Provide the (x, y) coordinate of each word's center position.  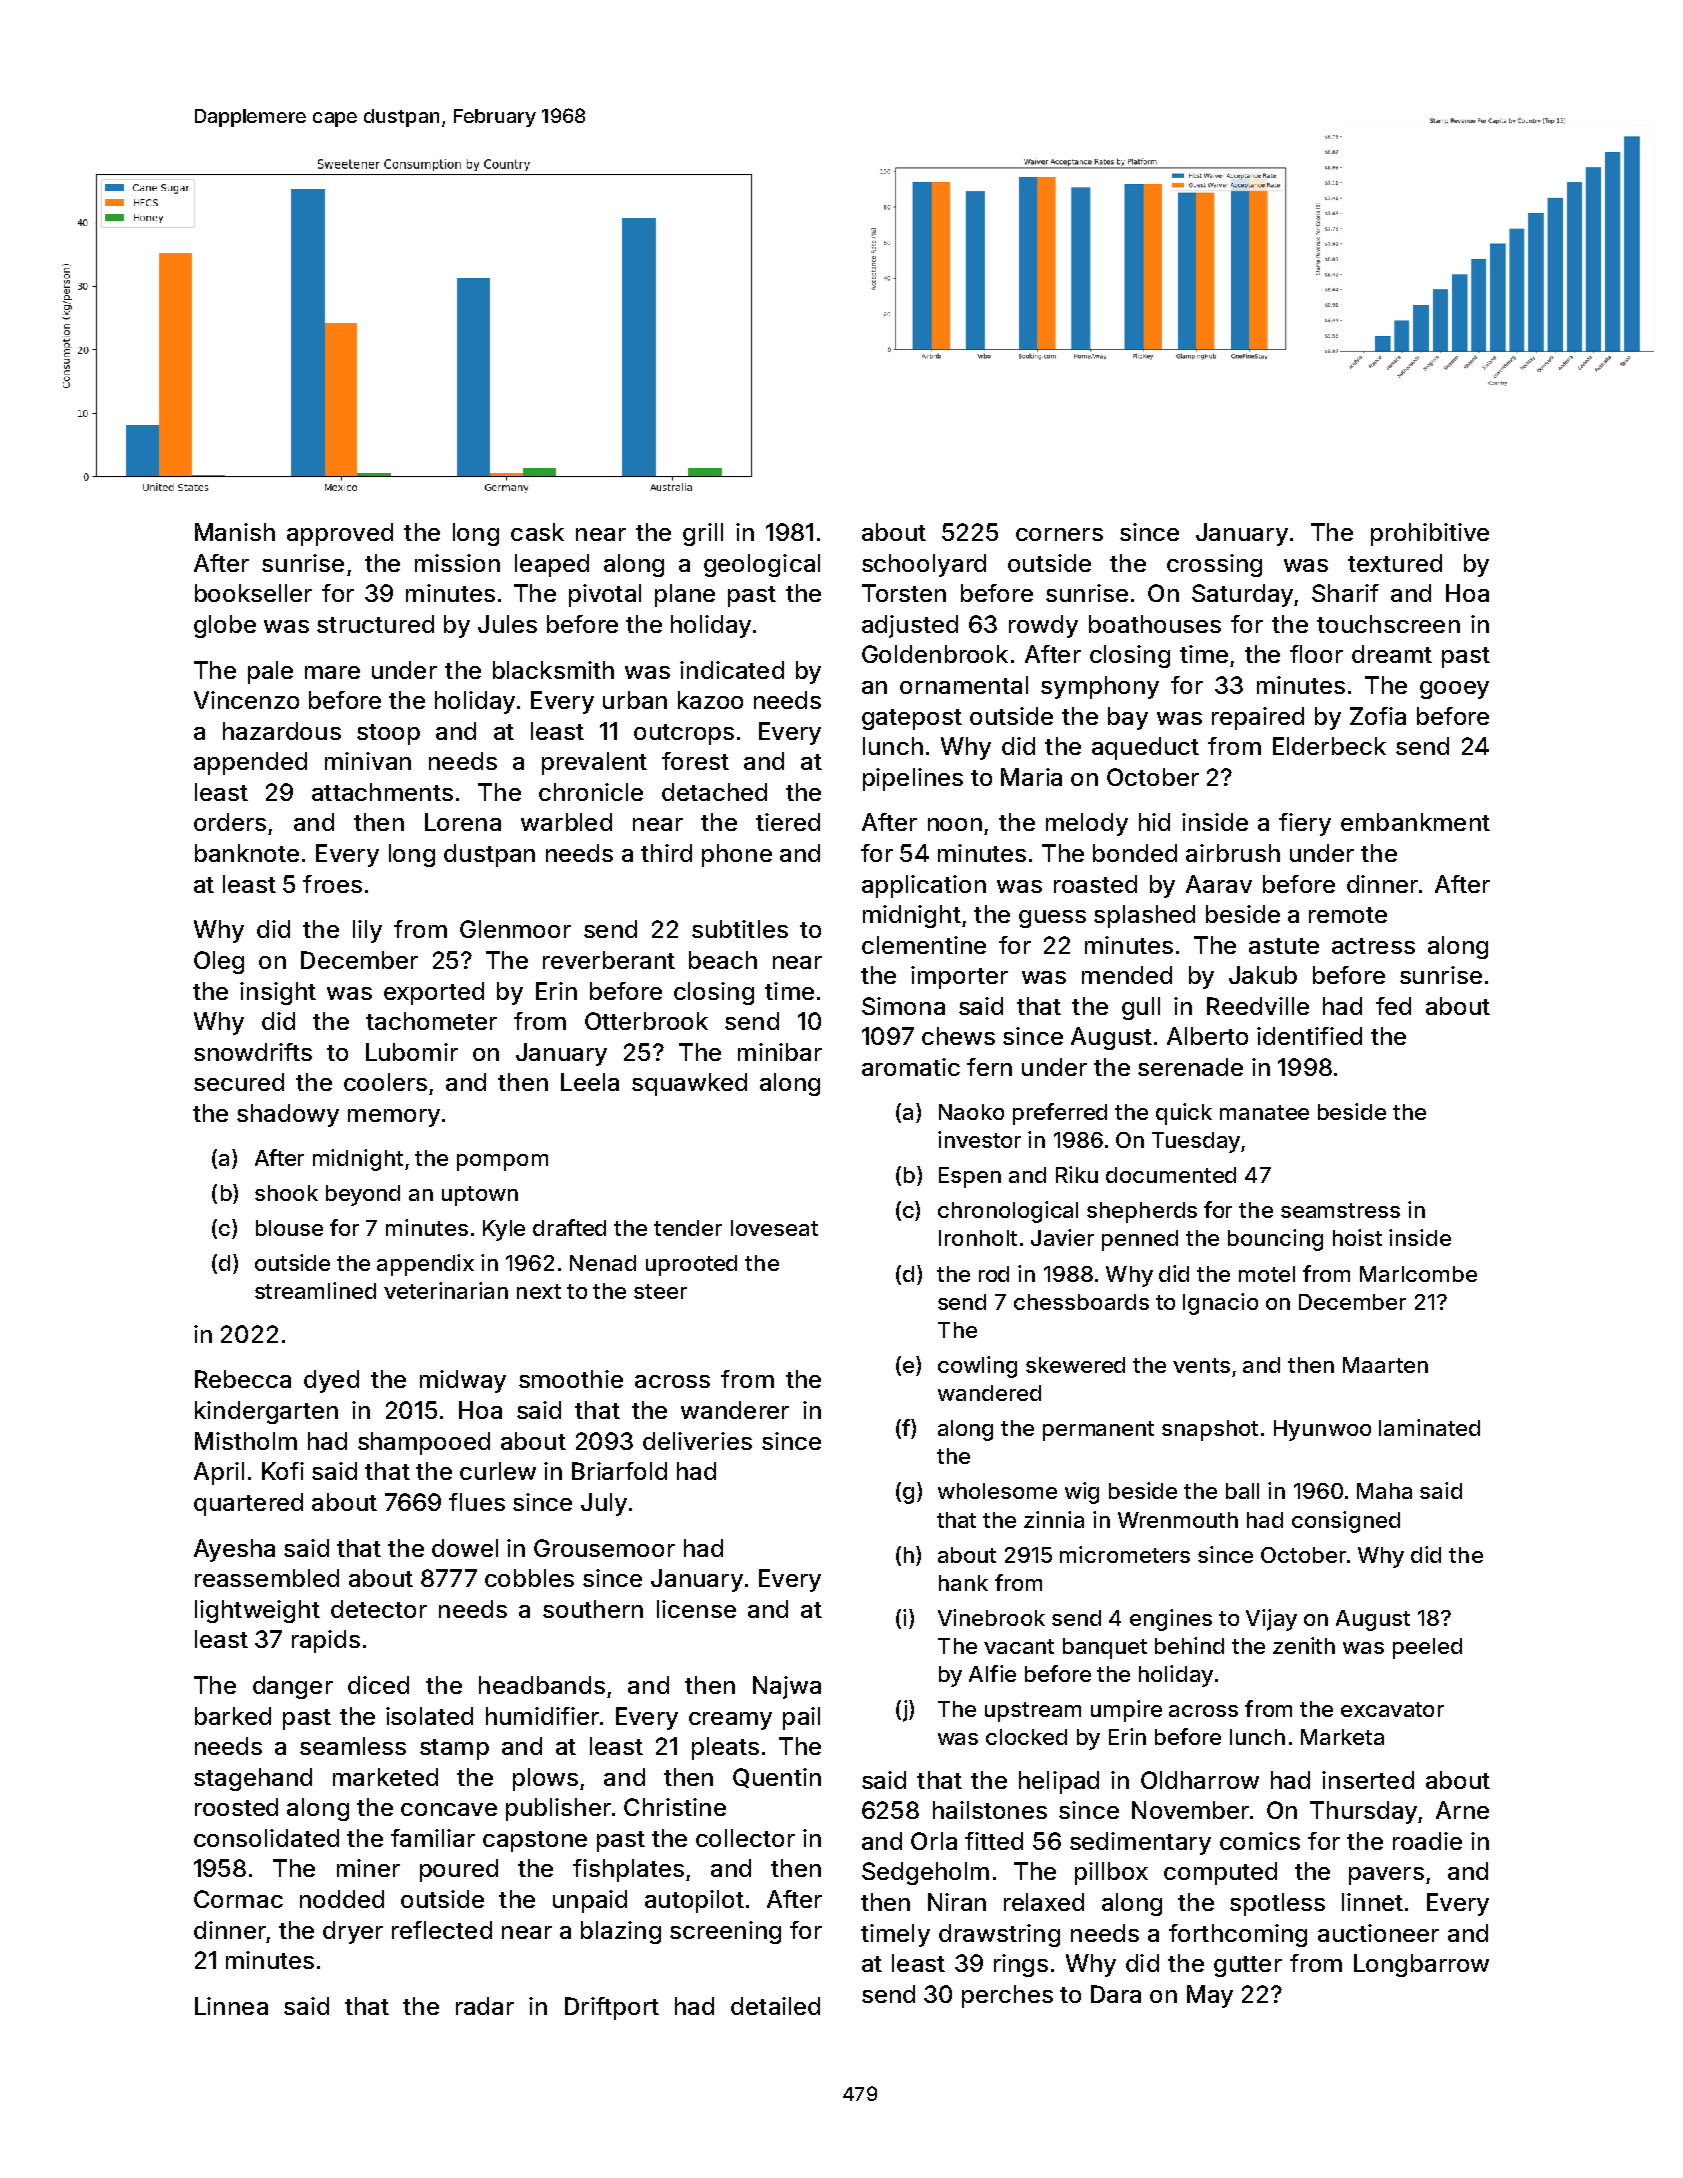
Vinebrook (991, 1617)
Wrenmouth (1178, 1520)
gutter (1248, 1966)
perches (1007, 1996)
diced (378, 1685)
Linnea (231, 2006)
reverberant (609, 960)
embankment (1415, 822)
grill (703, 534)
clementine (924, 945)
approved (340, 534)
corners (1059, 534)
